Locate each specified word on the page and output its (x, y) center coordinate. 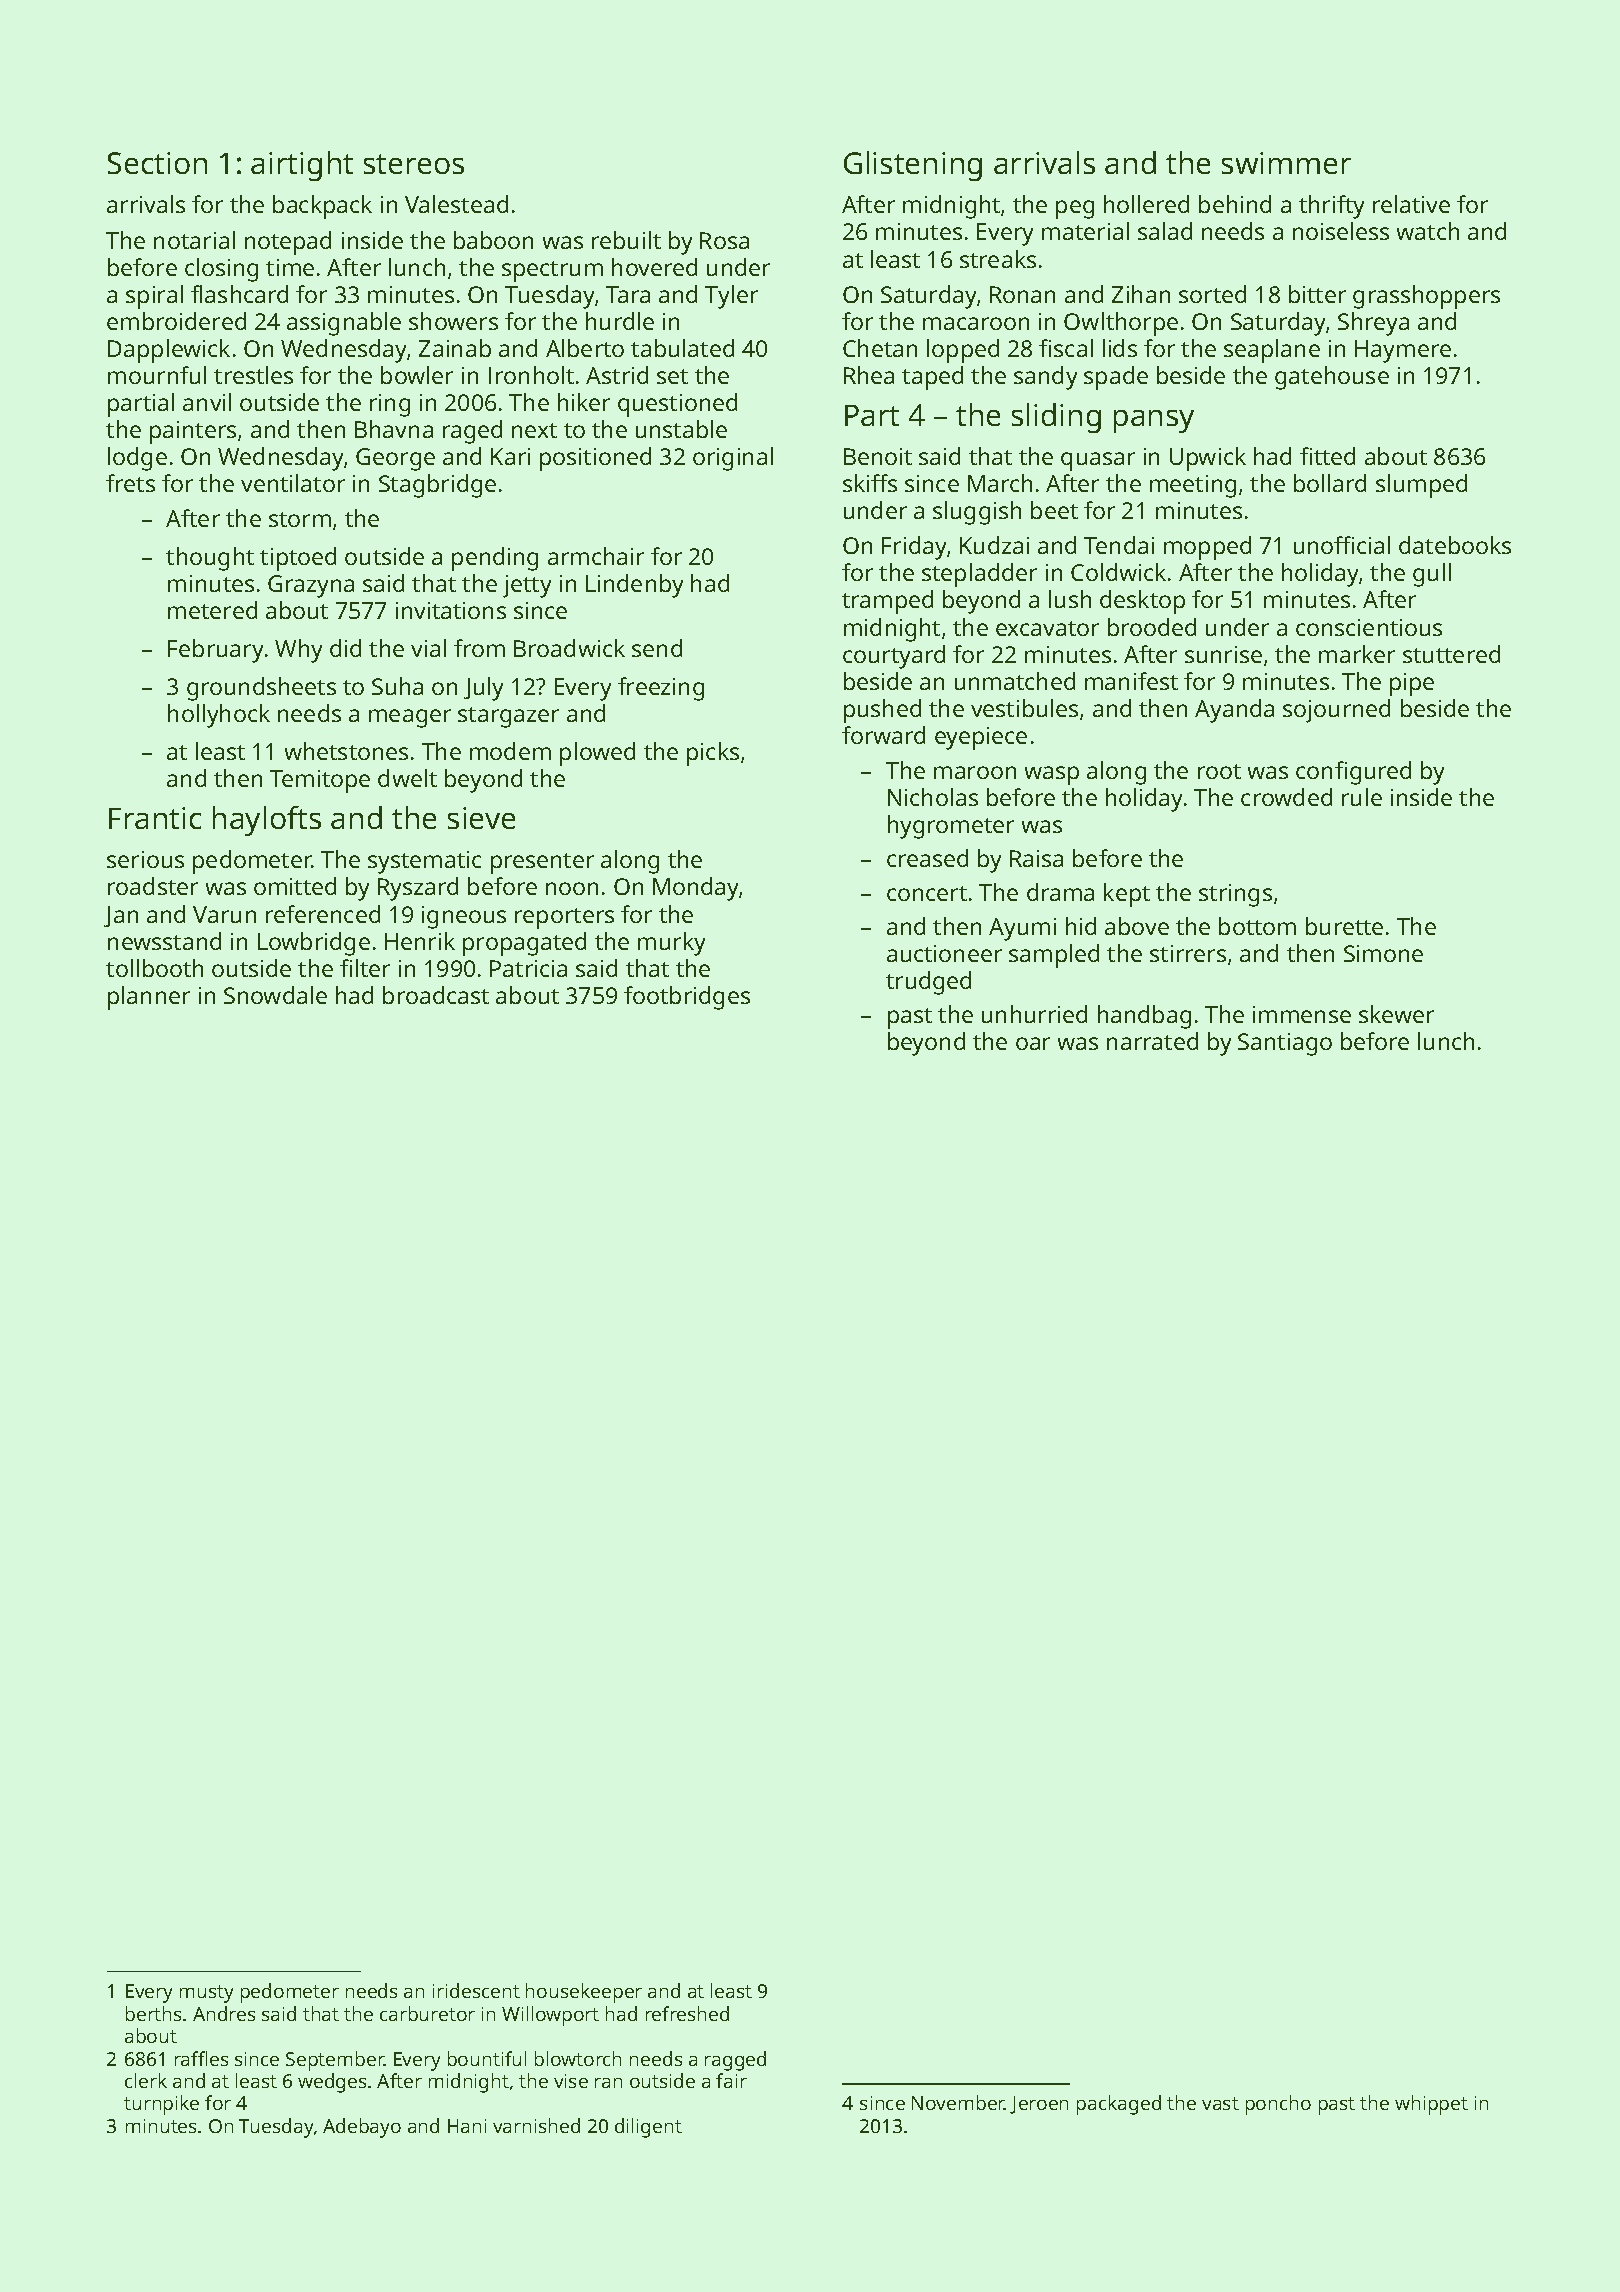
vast (1220, 2103)
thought (210, 559)
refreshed (687, 2013)
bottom (1257, 926)
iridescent (476, 1990)
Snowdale (275, 995)
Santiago (1285, 1044)
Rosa (724, 240)
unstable (681, 429)
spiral (154, 297)
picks (713, 754)
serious (145, 859)
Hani (467, 2126)
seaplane (1272, 351)
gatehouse (1332, 378)
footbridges (687, 998)
